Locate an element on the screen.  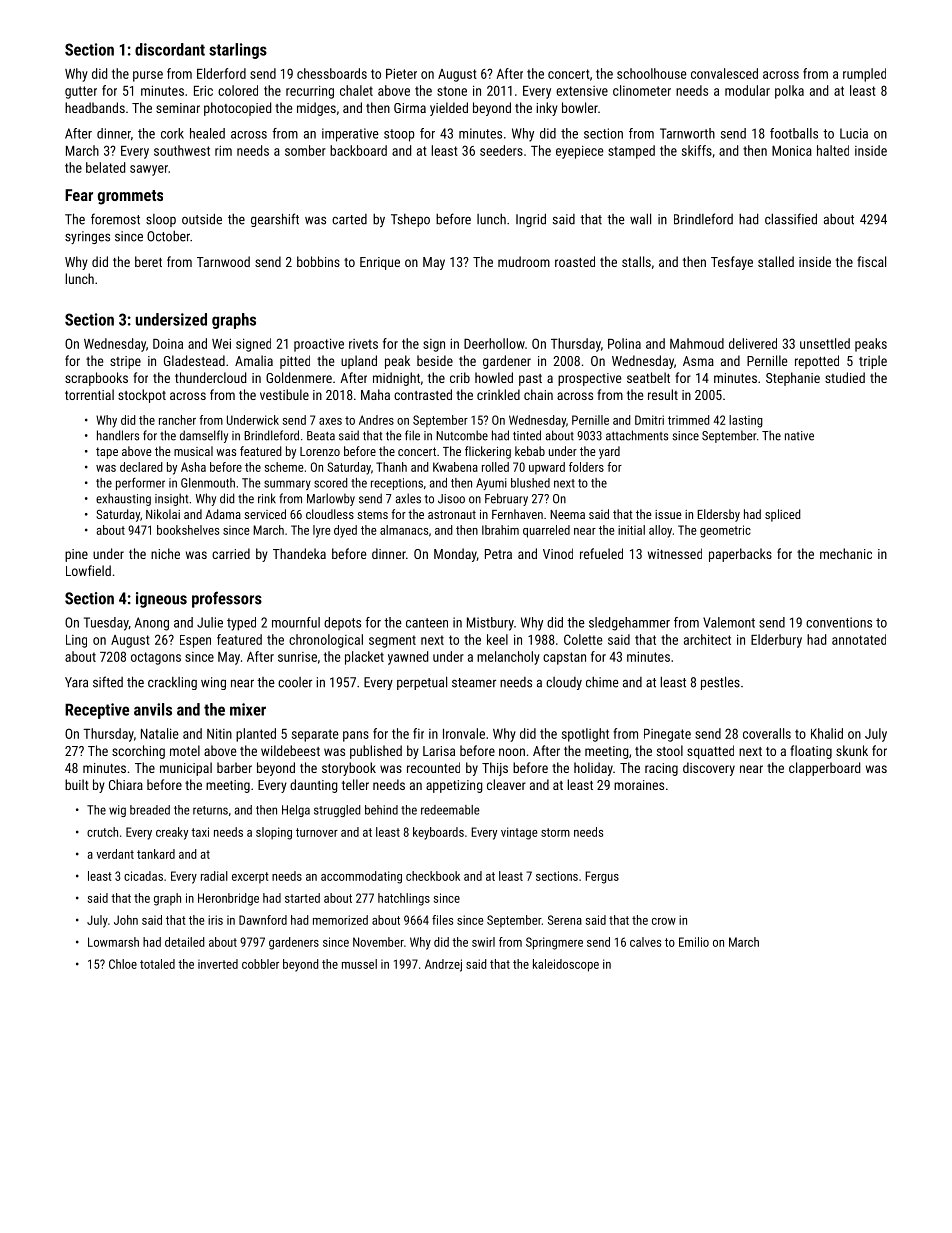
extensive is located at coordinates (582, 91).
